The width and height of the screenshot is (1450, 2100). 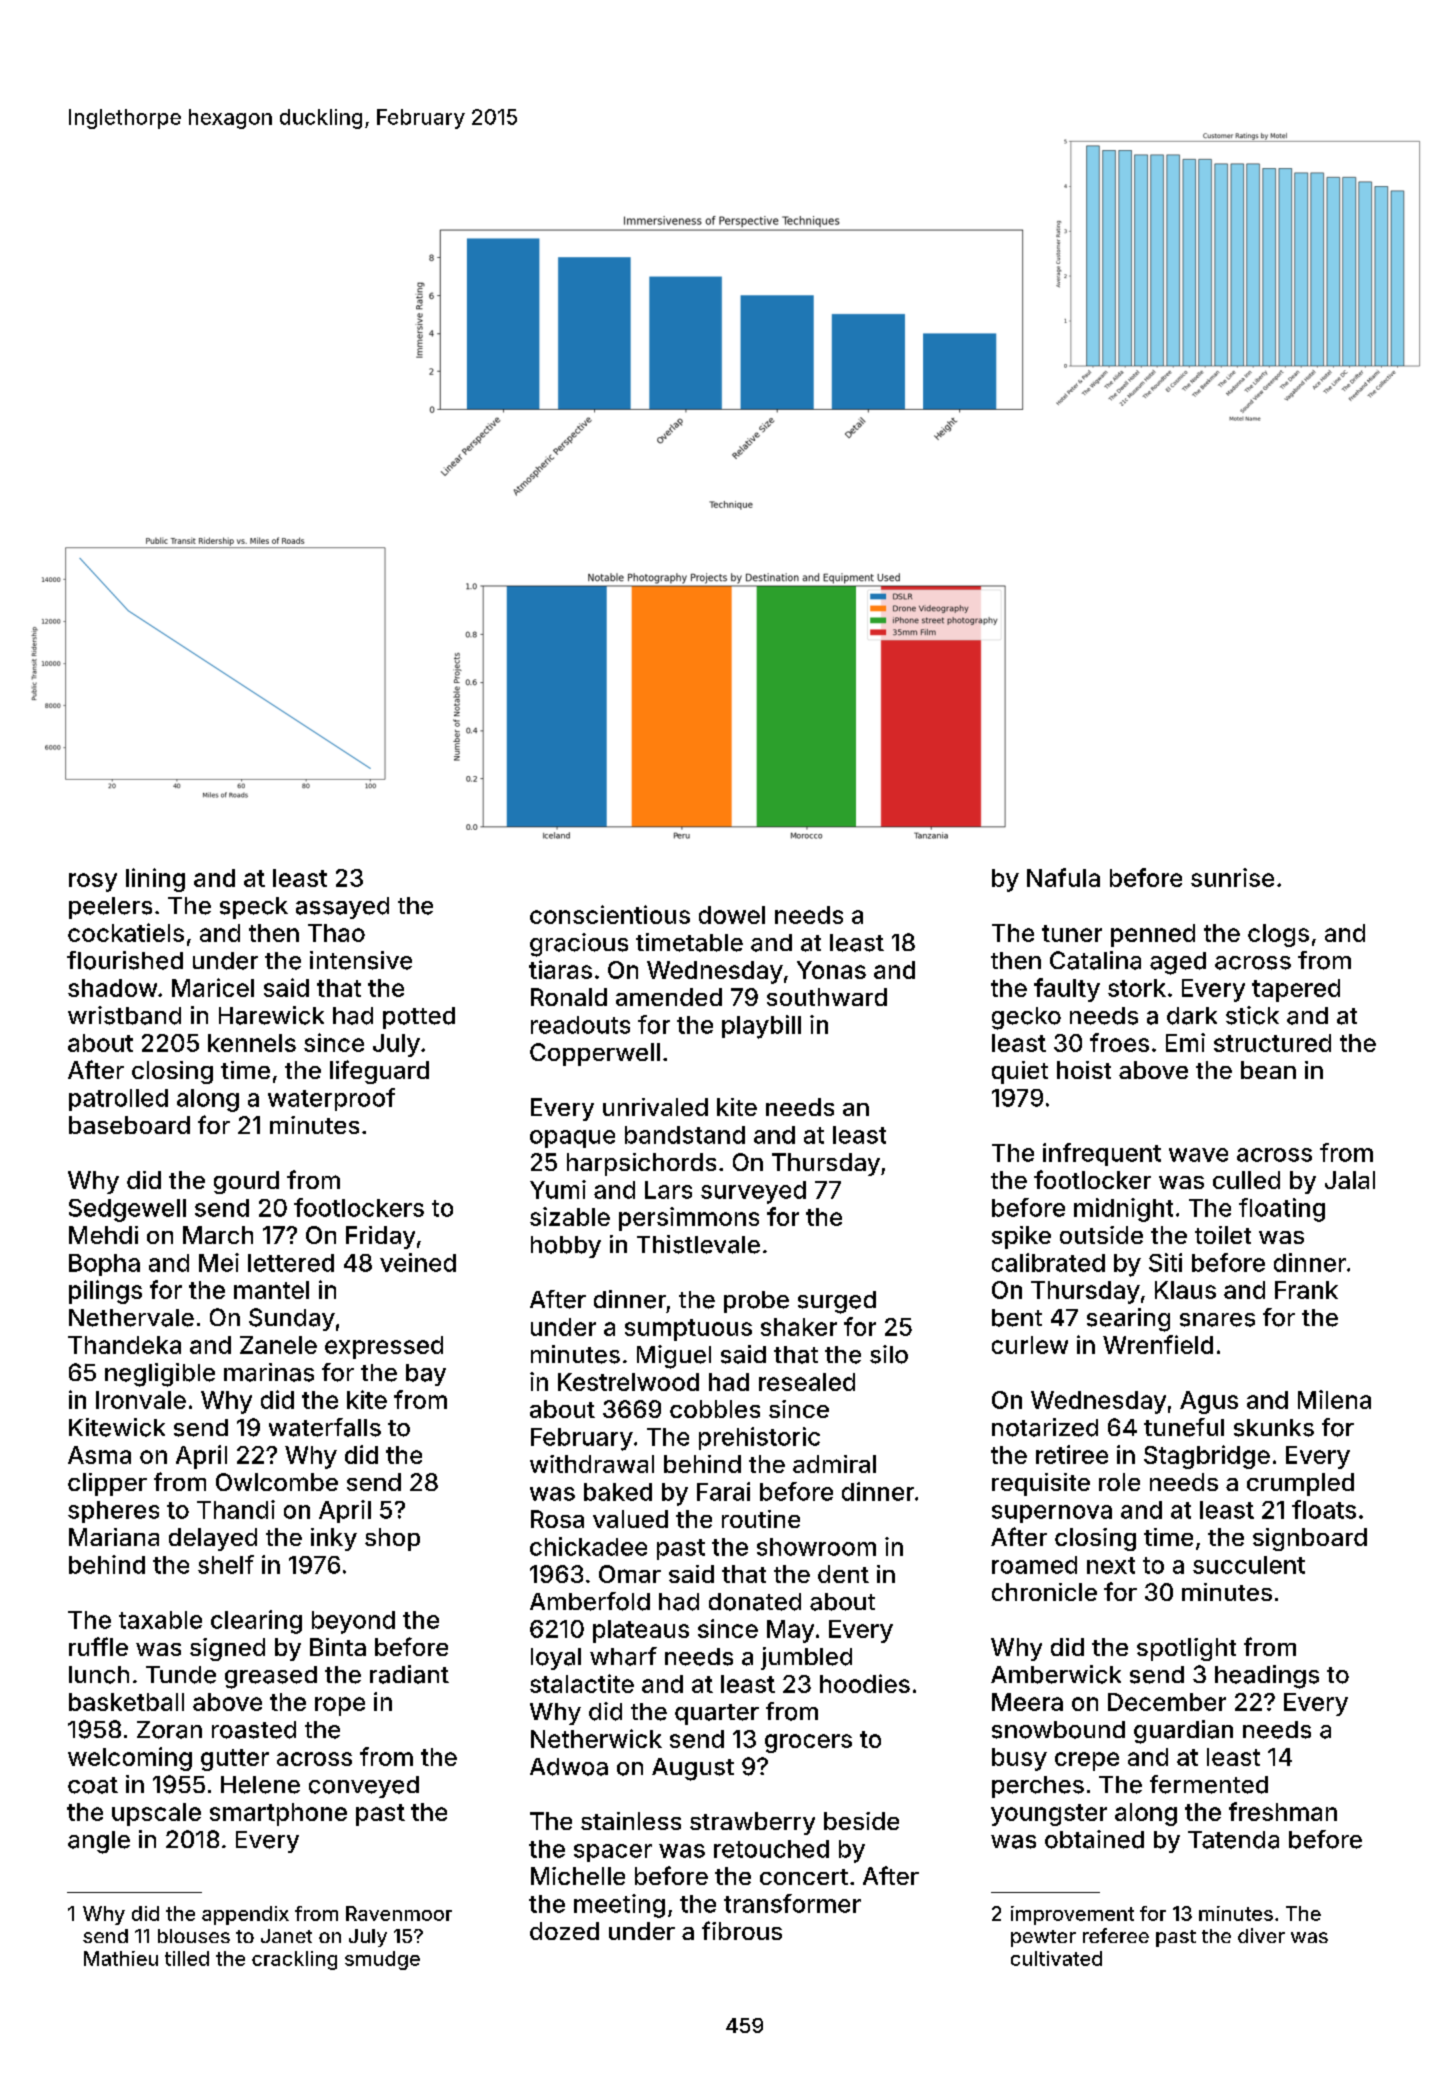 What do you see at coordinates (1198, 1155) in the screenshot?
I see `wave` at bounding box center [1198, 1155].
